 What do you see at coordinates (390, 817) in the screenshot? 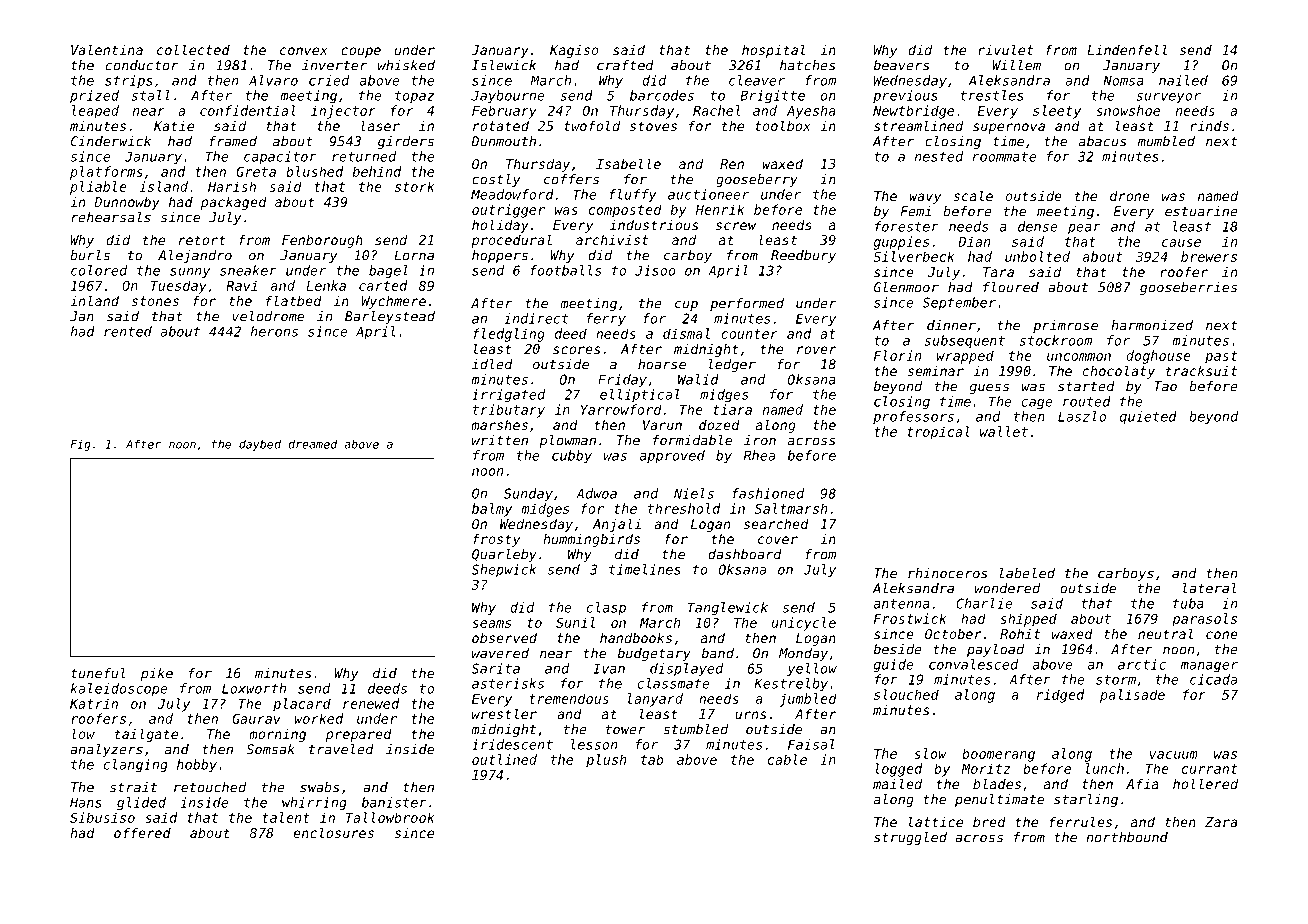
I see `Tallowbrook` at bounding box center [390, 817].
